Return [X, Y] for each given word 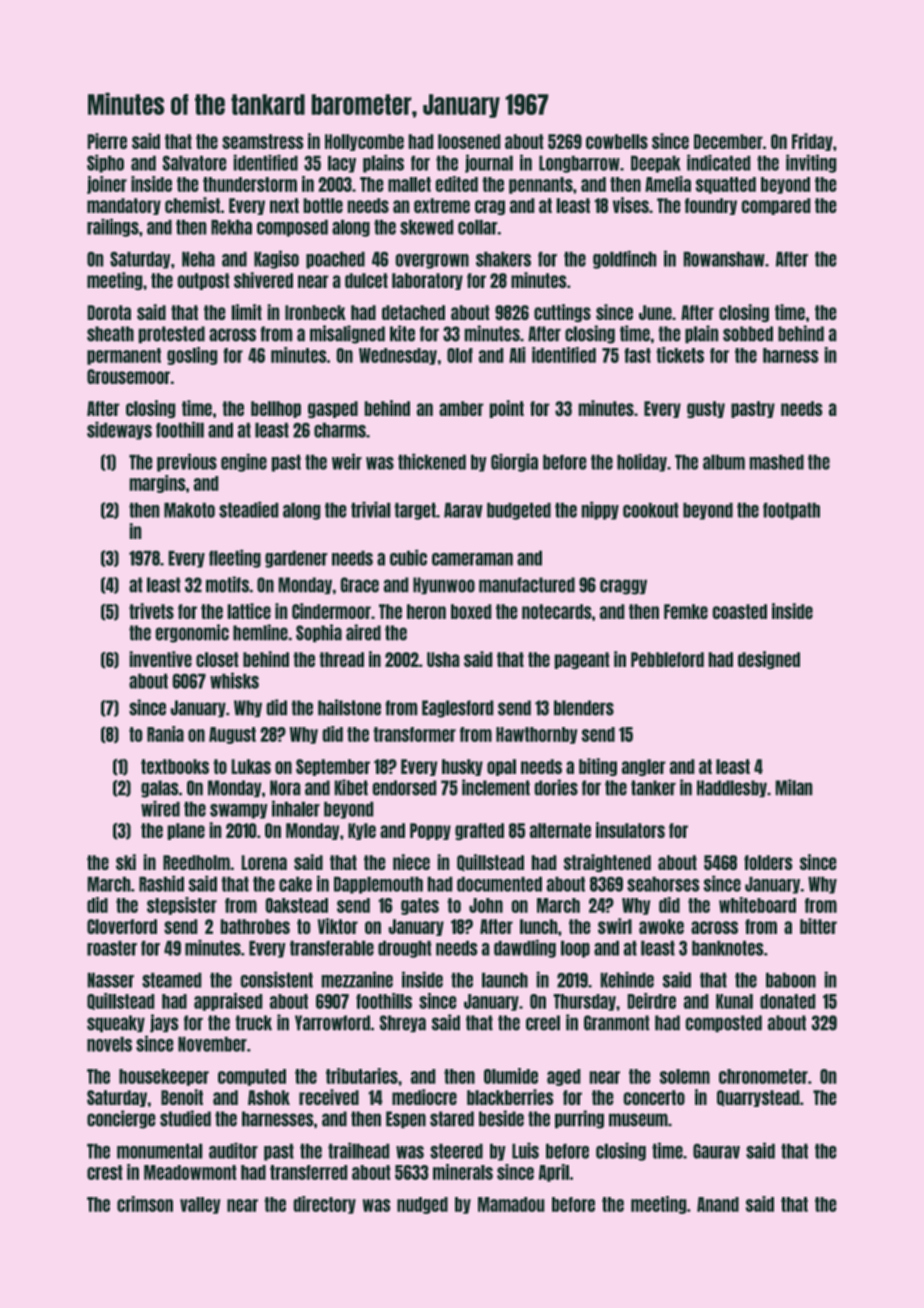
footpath [791, 511]
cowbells [617, 141]
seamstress [263, 141]
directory [324, 1205]
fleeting [235, 558]
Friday [812, 142]
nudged [422, 1205]
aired [363, 632]
